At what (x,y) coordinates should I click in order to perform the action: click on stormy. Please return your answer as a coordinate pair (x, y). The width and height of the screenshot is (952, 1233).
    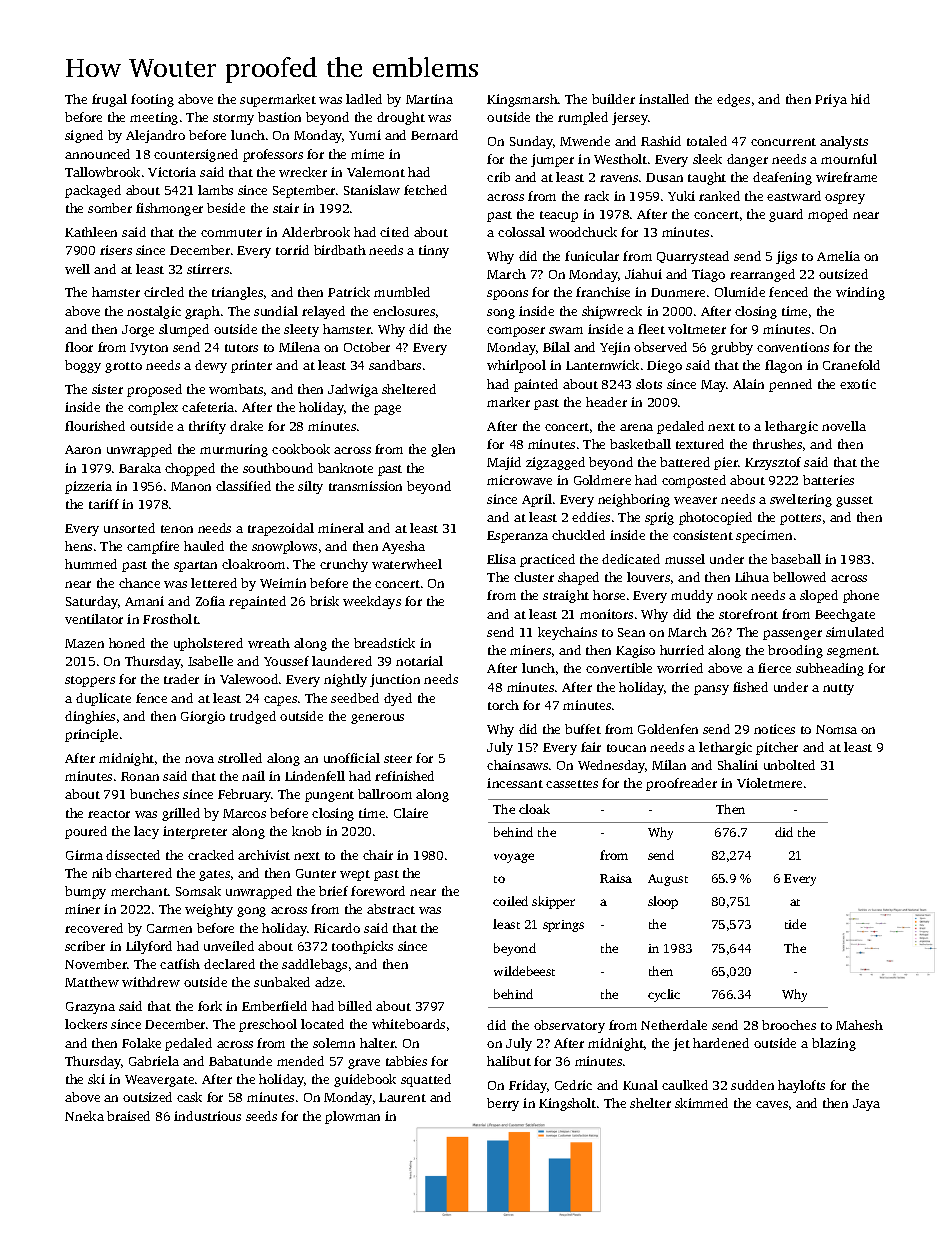
    Looking at the image, I should click on (233, 119).
